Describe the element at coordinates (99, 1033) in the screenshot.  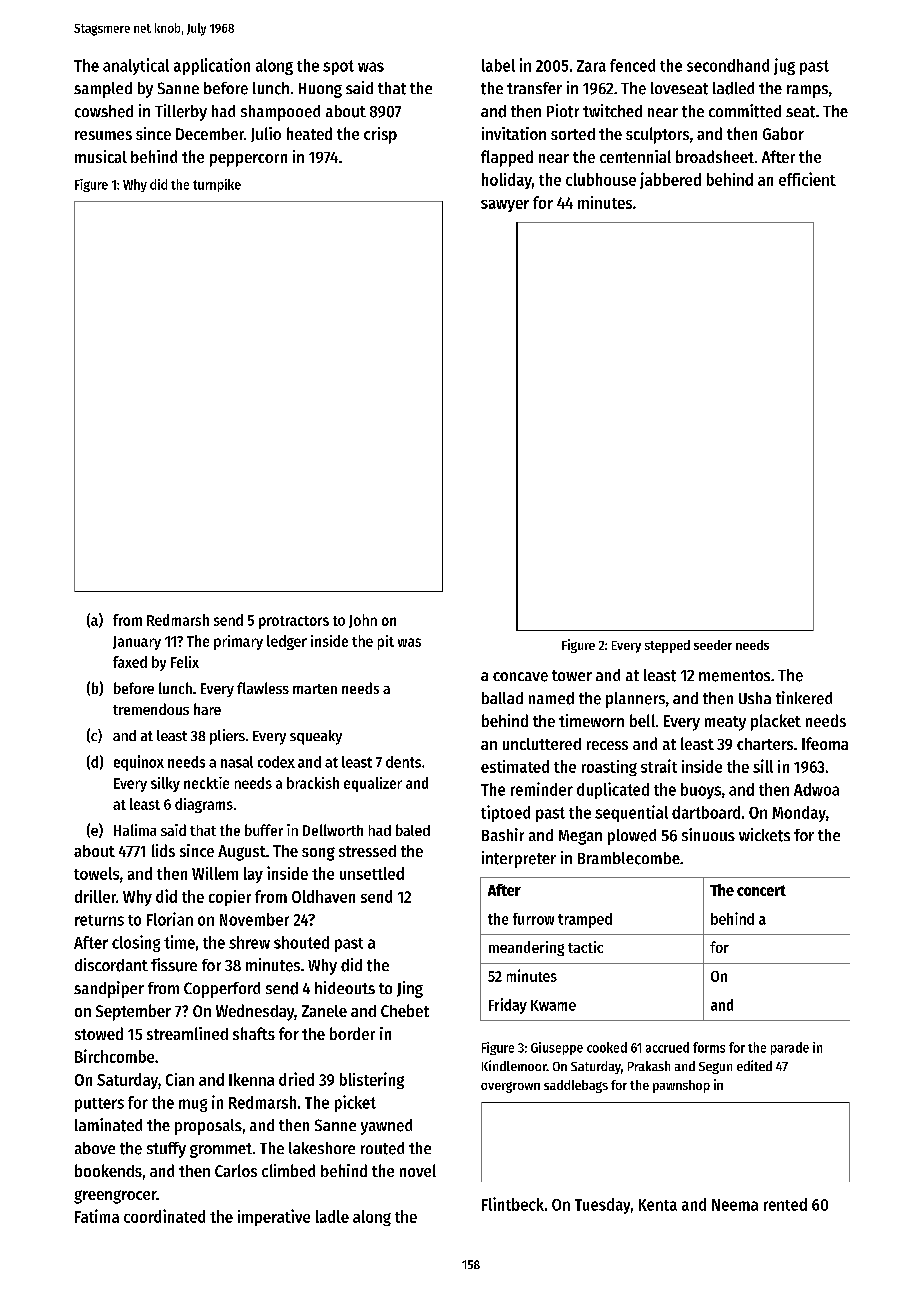
I see `stowed` at that location.
